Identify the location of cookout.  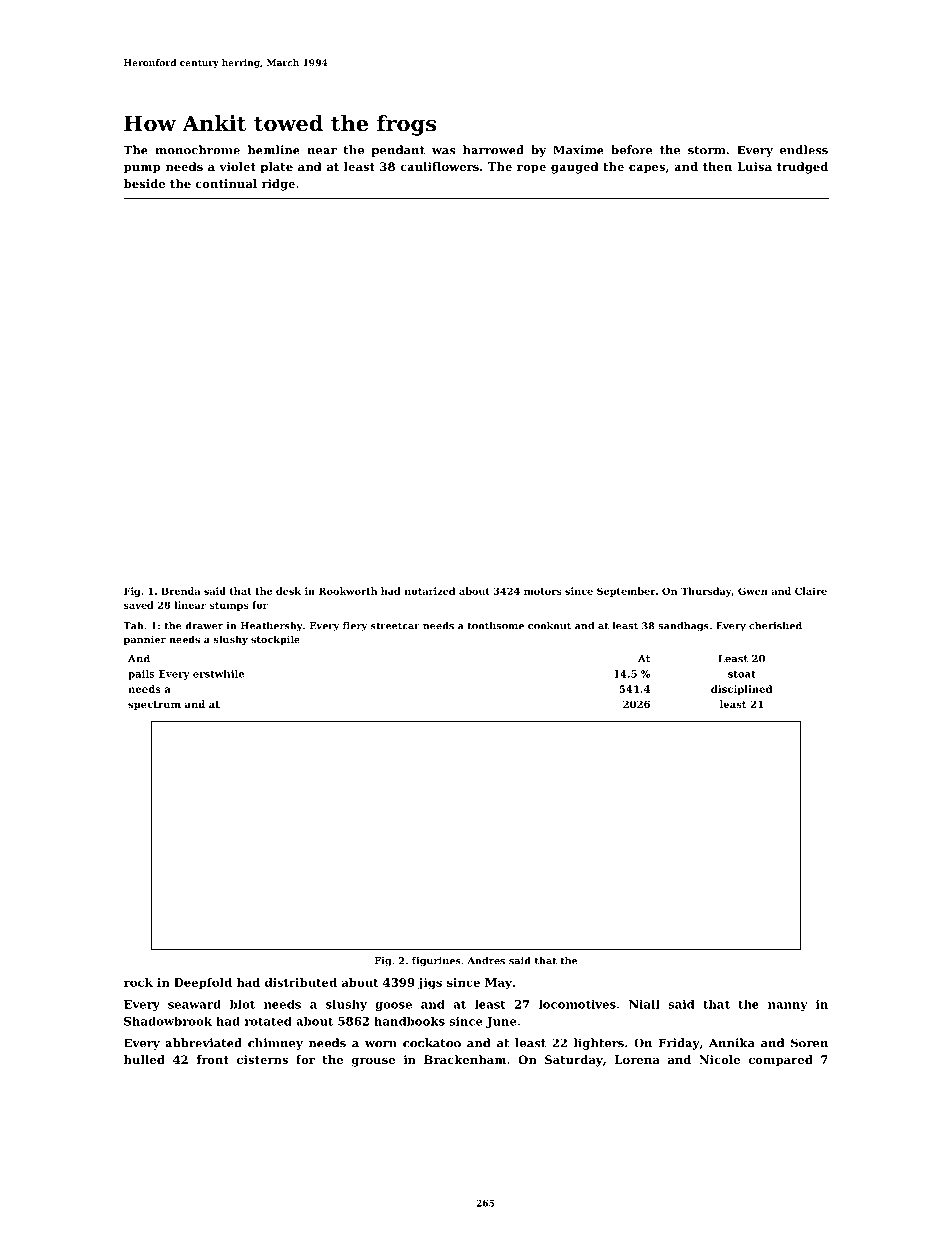
(549, 626).
